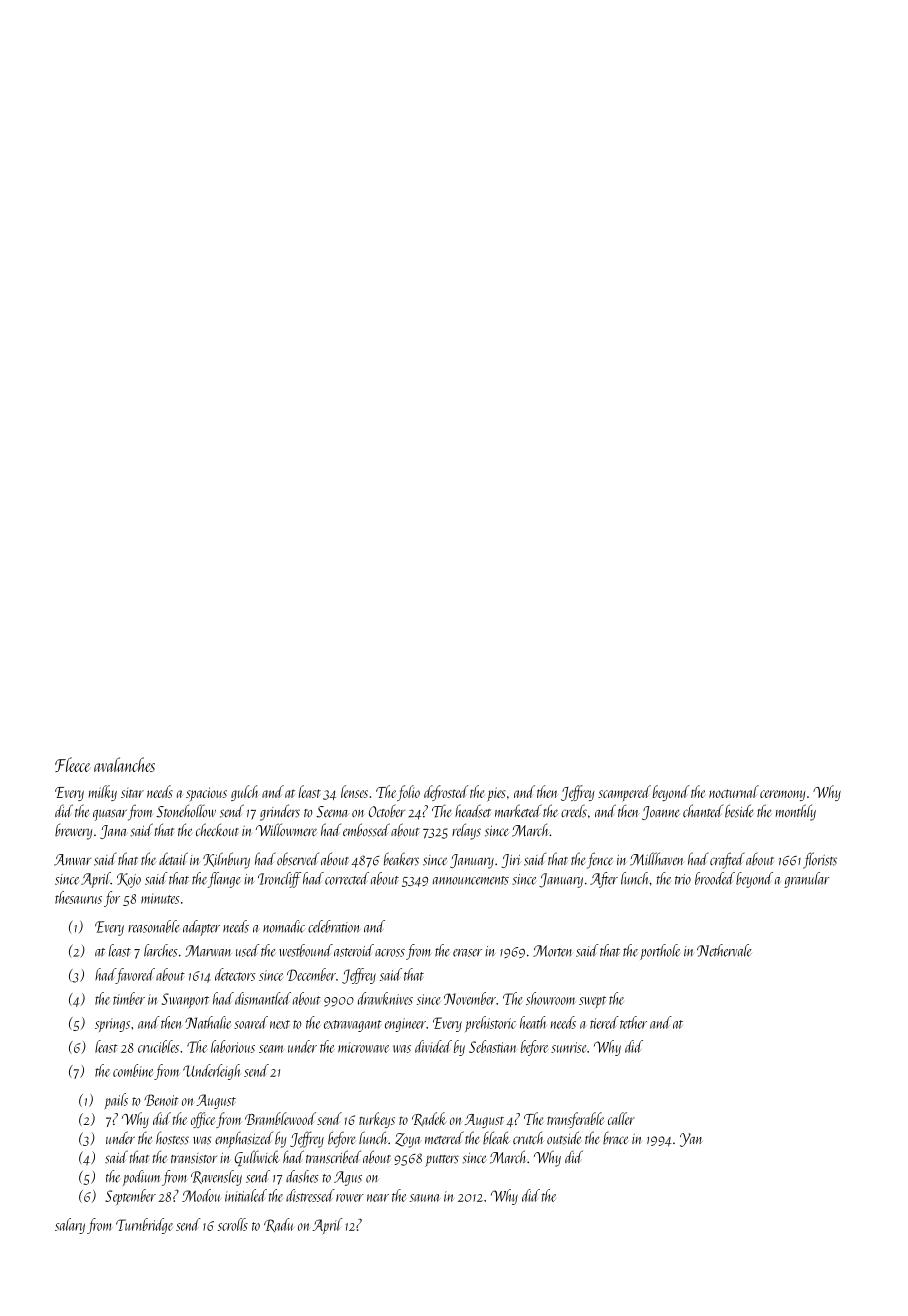  I want to click on trio, so click(683, 879).
